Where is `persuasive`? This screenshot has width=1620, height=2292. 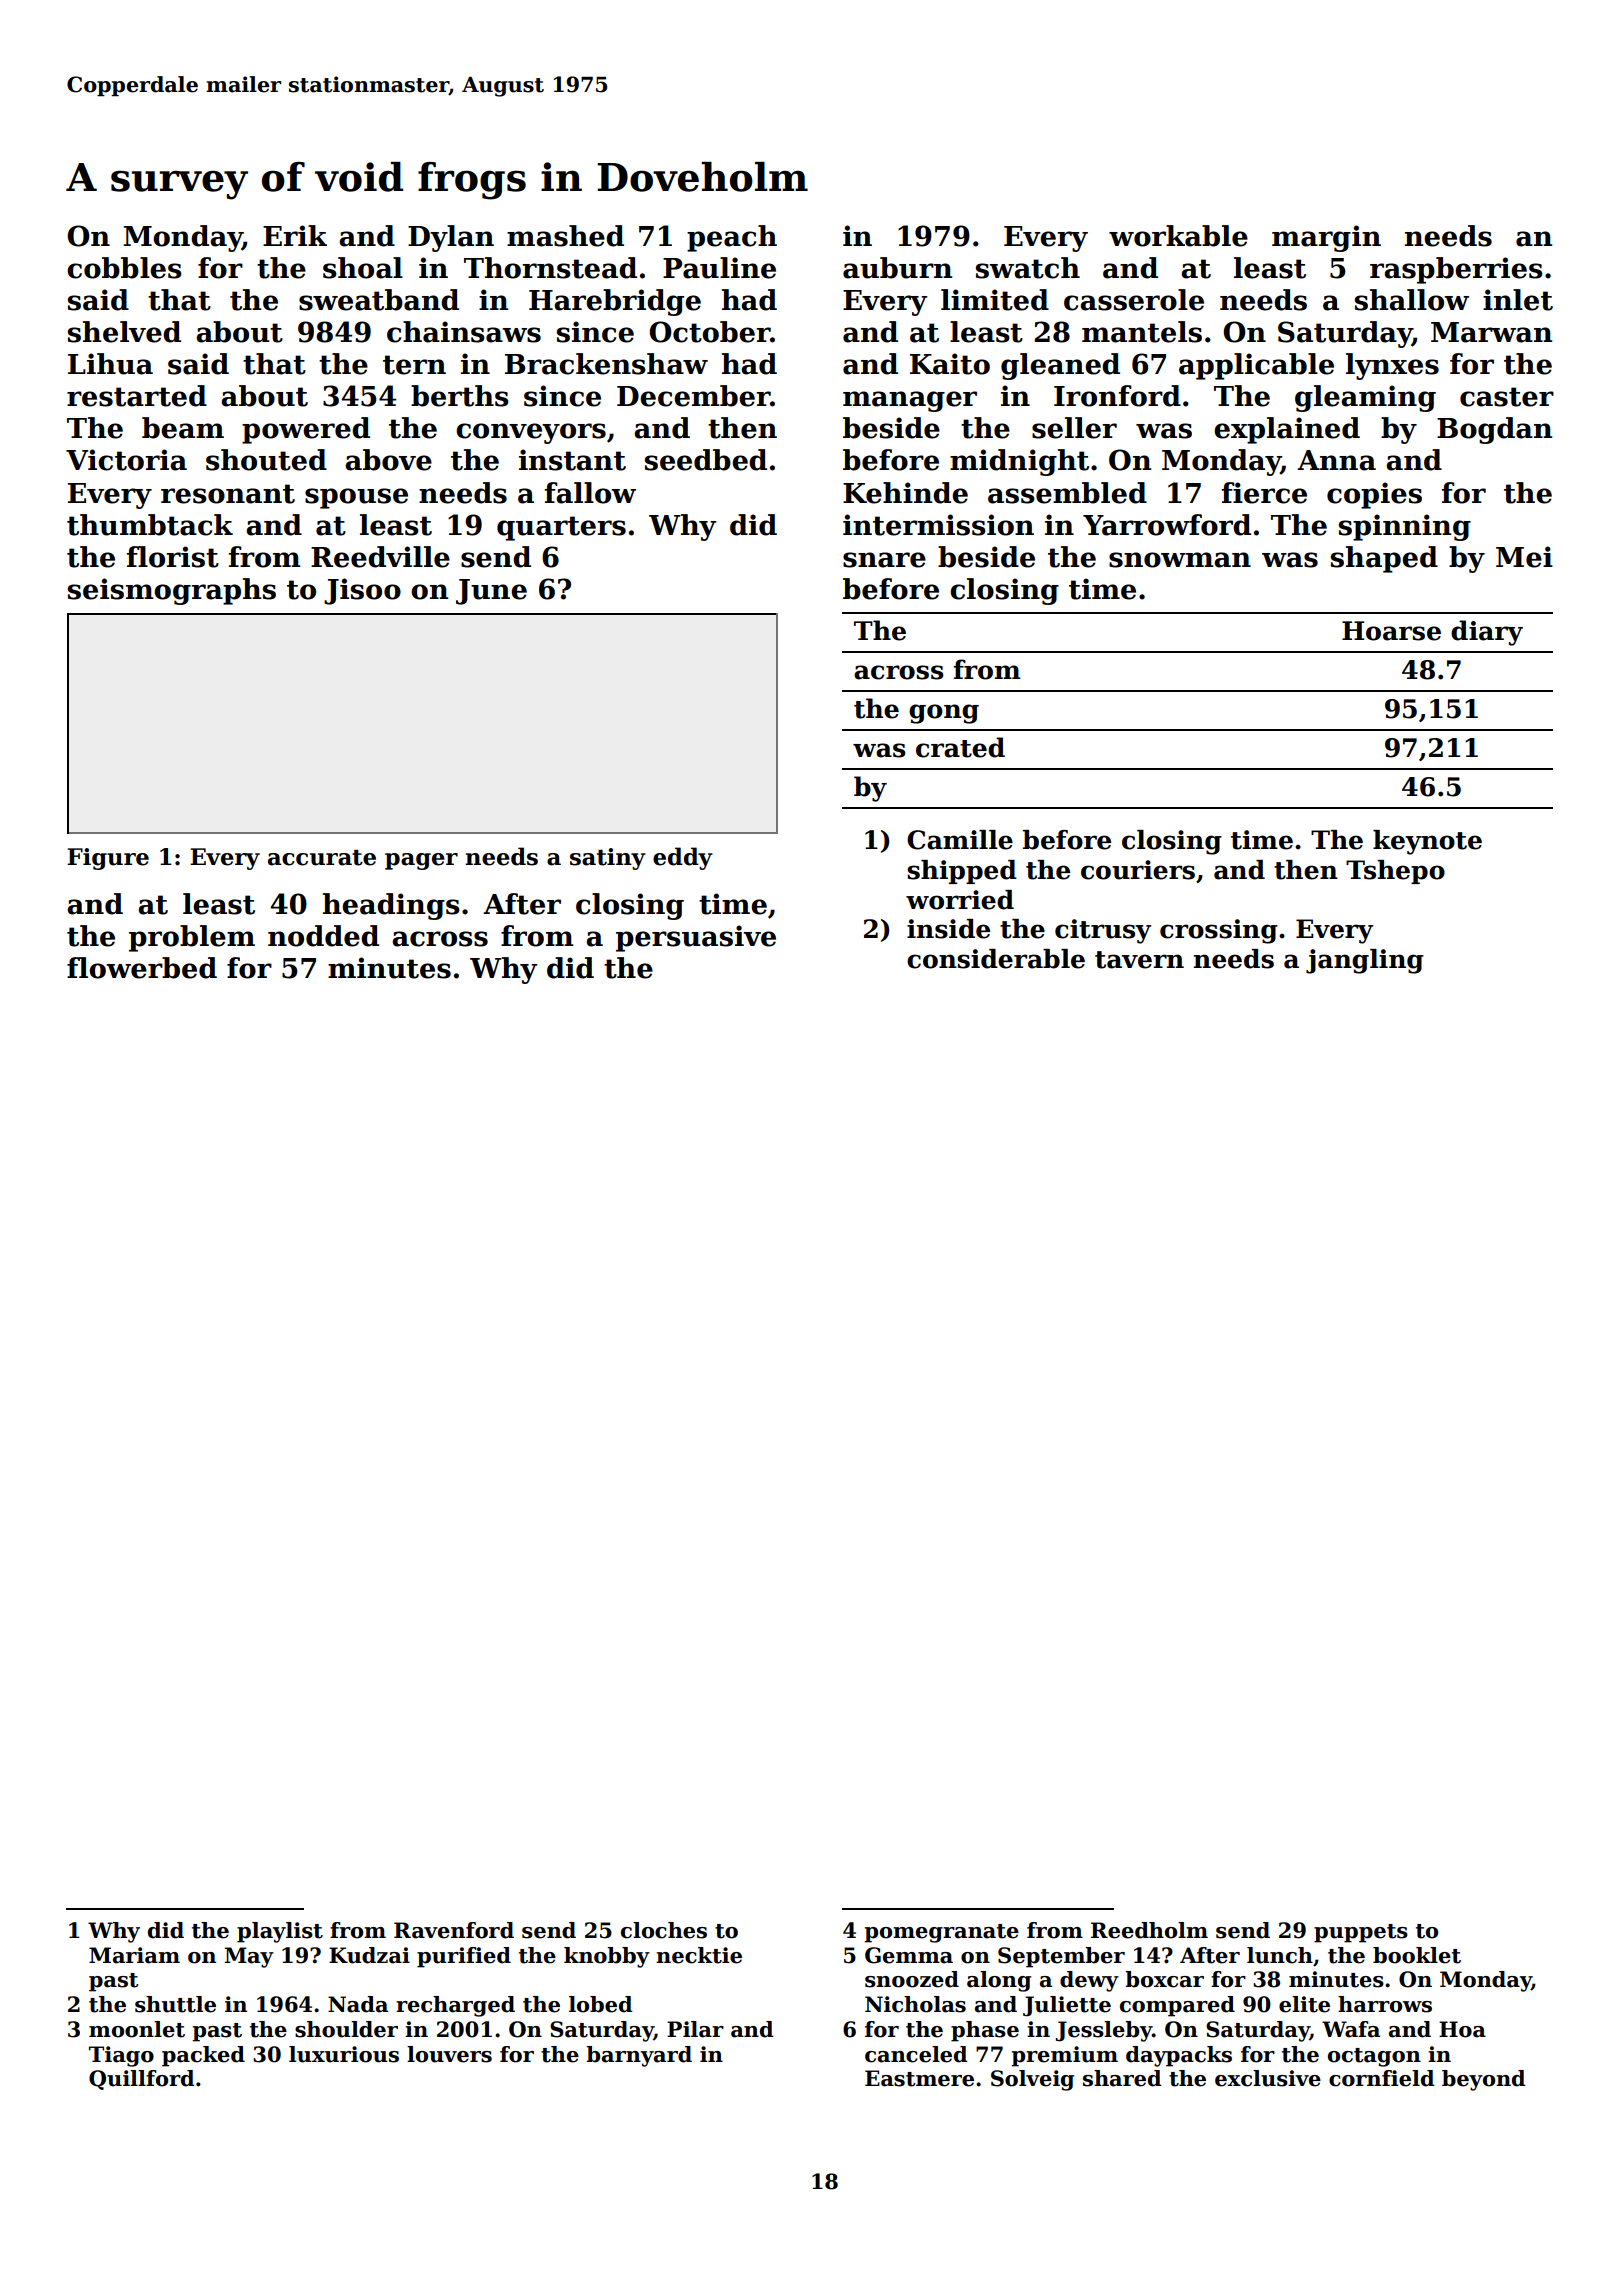
persuasive is located at coordinates (696, 938).
